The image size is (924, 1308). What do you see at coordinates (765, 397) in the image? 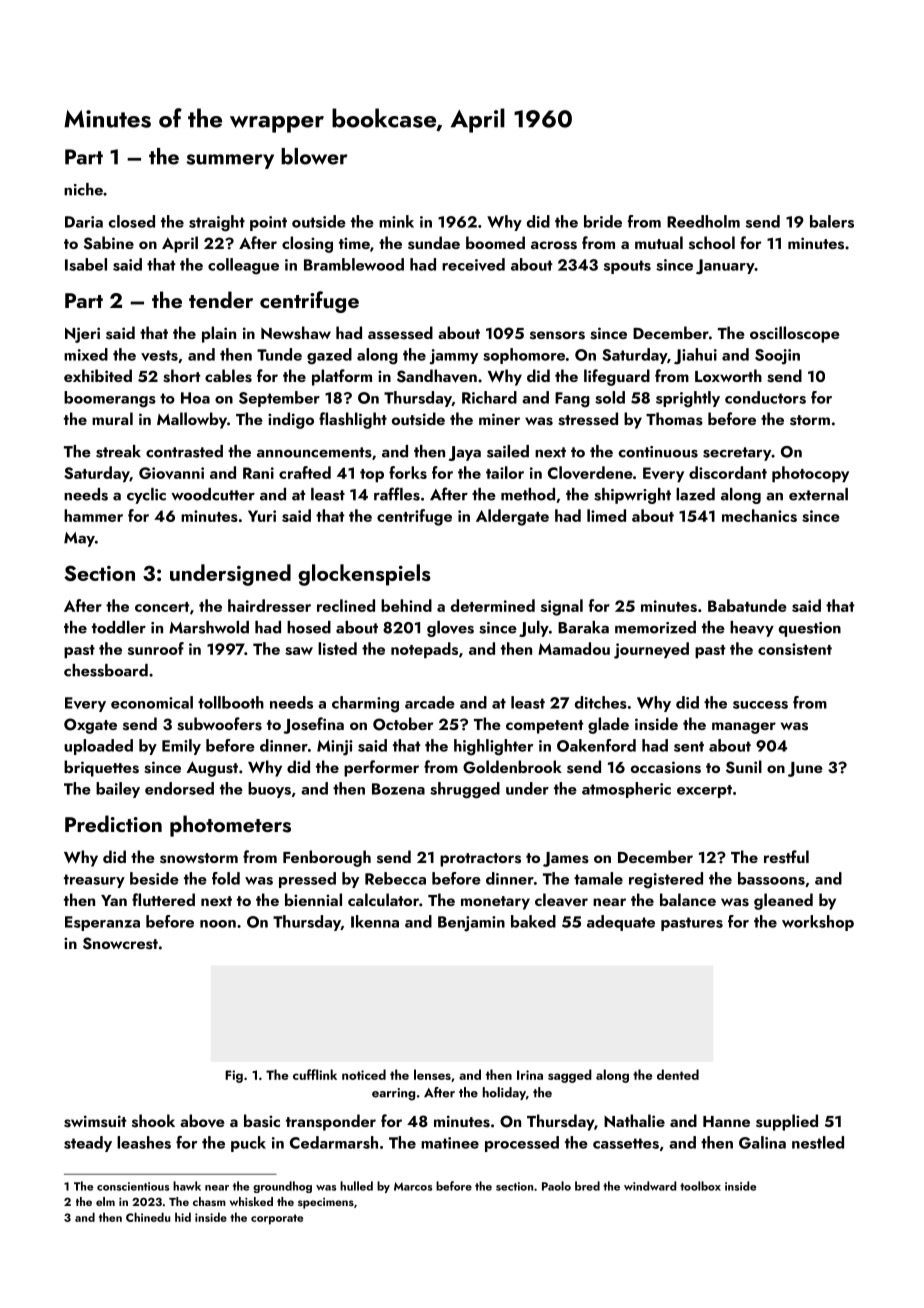
I see `conductors` at bounding box center [765, 397].
